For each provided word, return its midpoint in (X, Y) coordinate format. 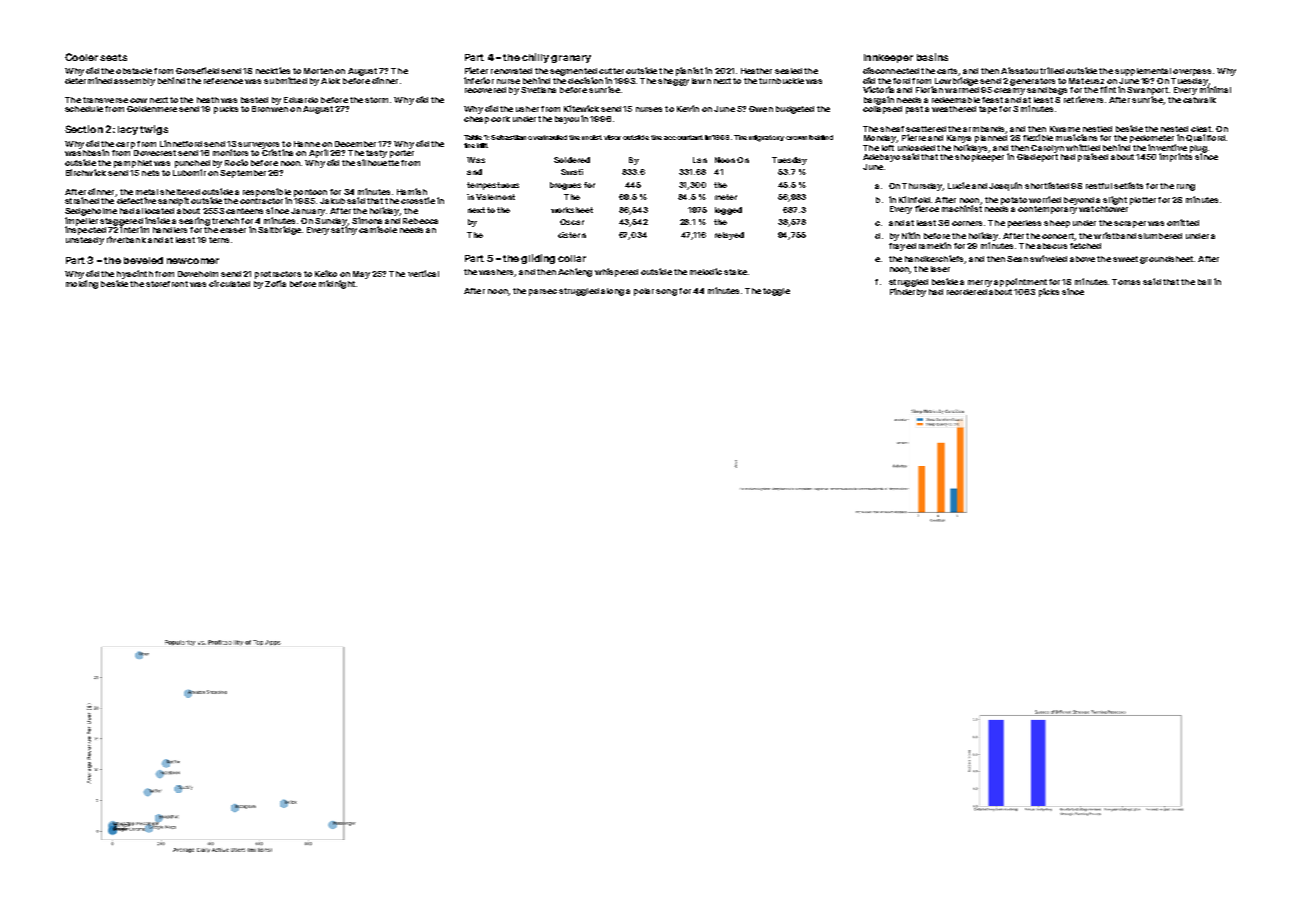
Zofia (275, 283)
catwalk (1199, 100)
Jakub (332, 201)
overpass (1192, 72)
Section (84, 129)
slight (1115, 200)
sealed (788, 71)
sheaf (892, 129)
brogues (565, 186)
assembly (134, 82)
